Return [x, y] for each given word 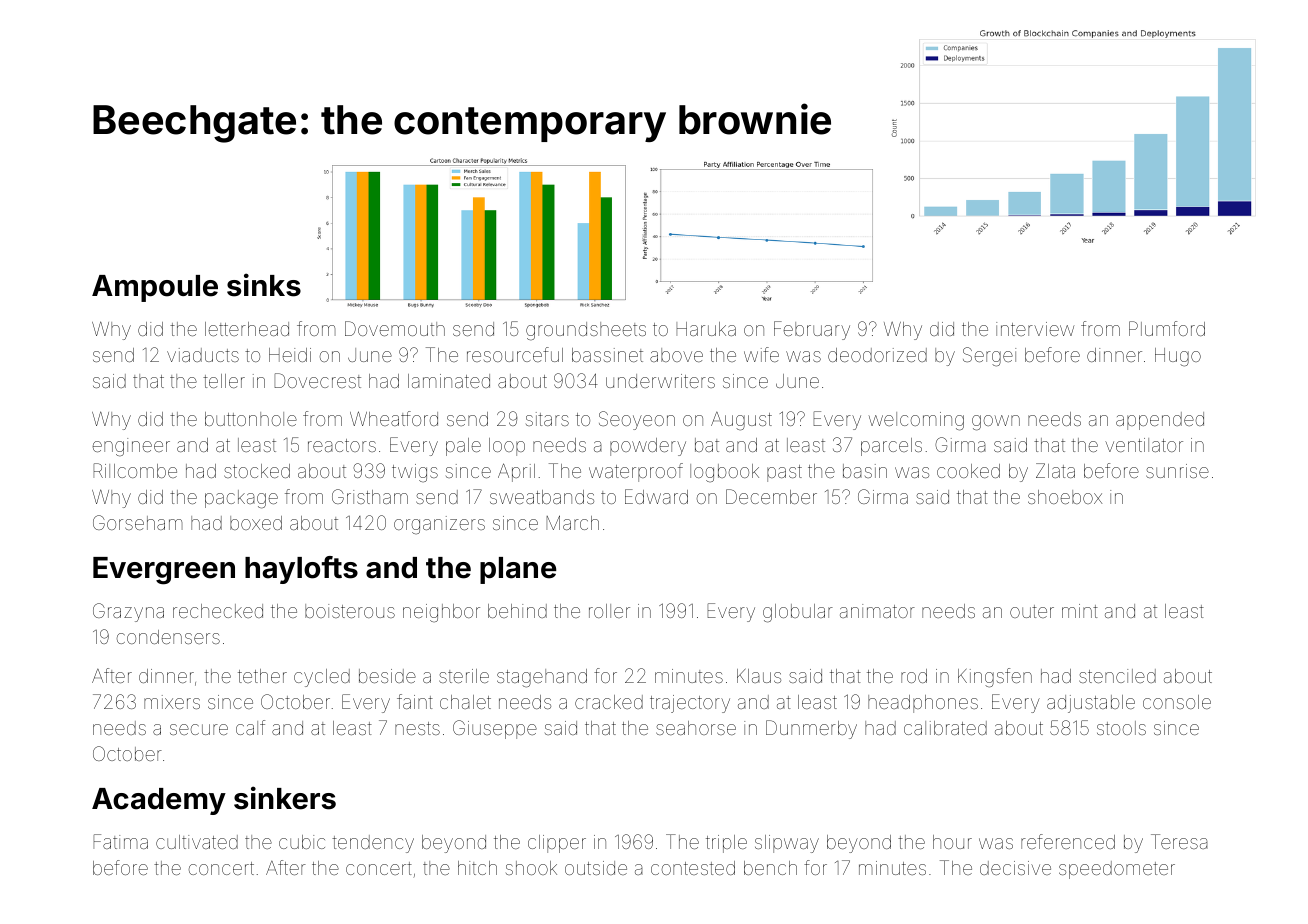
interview [1035, 329]
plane [518, 570]
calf [250, 727]
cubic [302, 842]
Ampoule [155, 288]
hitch [477, 868]
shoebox [1065, 497]
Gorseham [138, 522]
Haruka [706, 329]
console [1177, 702]
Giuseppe [495, 729]
